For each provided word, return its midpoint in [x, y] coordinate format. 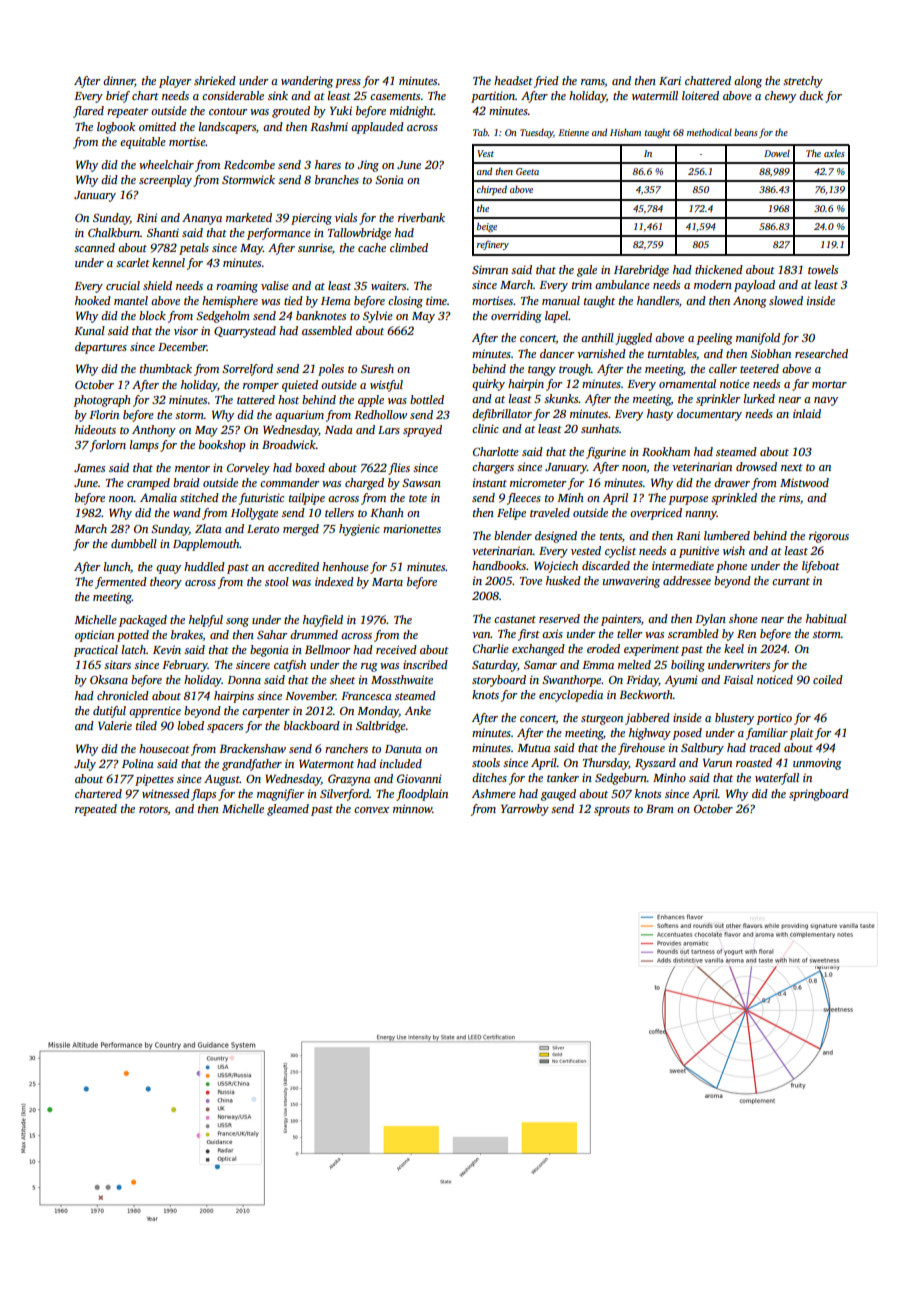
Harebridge [641, 271]
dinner [119, 81]
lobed [191, 725]
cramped [148, 484]
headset [513, 80]
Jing [368, 166]
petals [194, 249]
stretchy [803, 82]
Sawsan [421, 483]
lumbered [727, 535]
